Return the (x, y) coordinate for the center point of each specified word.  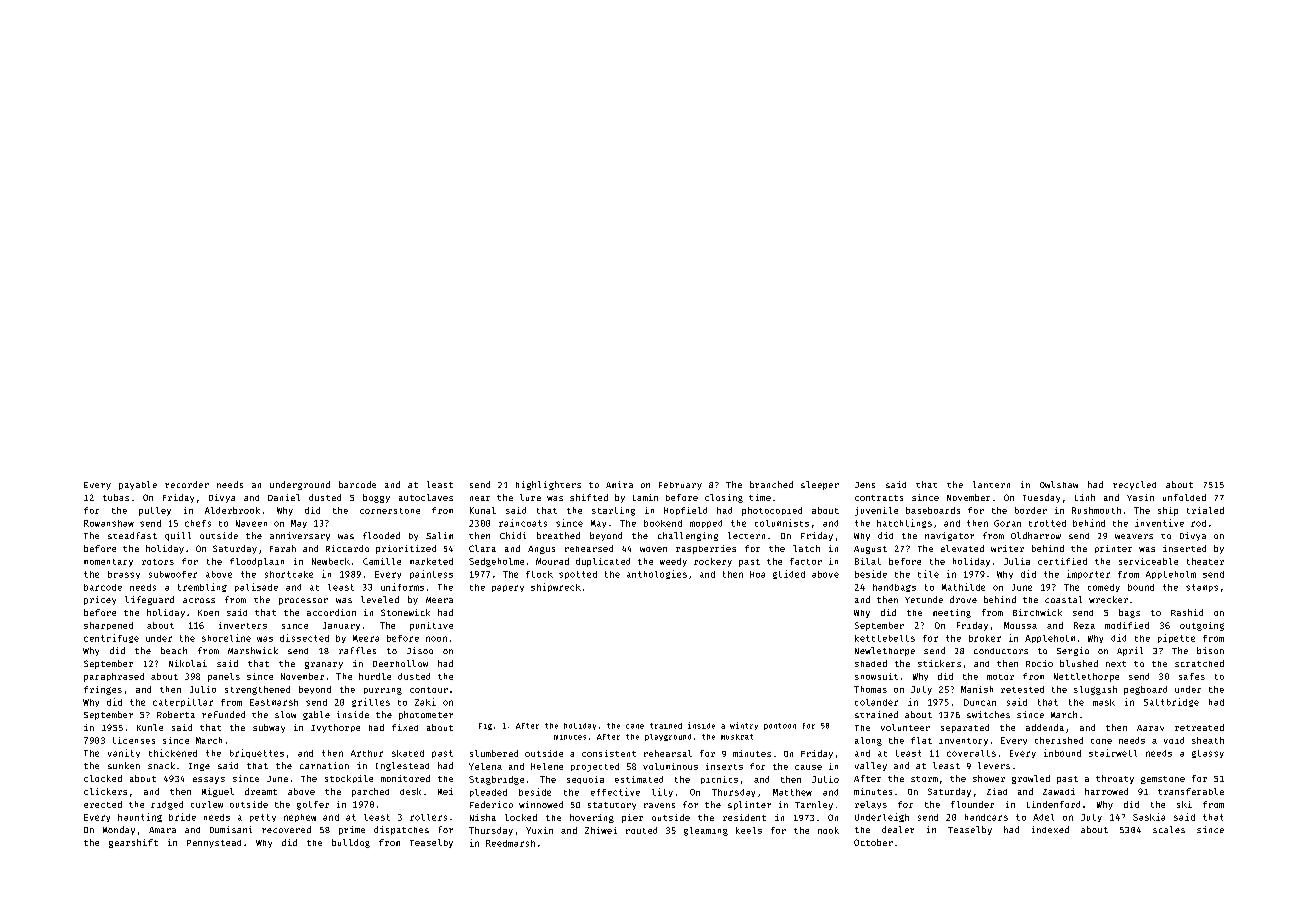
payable (138, 485)
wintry (744, 726)
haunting (140, 817)
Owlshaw (1059, 484)
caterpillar (183, 702)
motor (1000, 677)
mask (1104, 702)
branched (771, 484)
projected (595, 767)
